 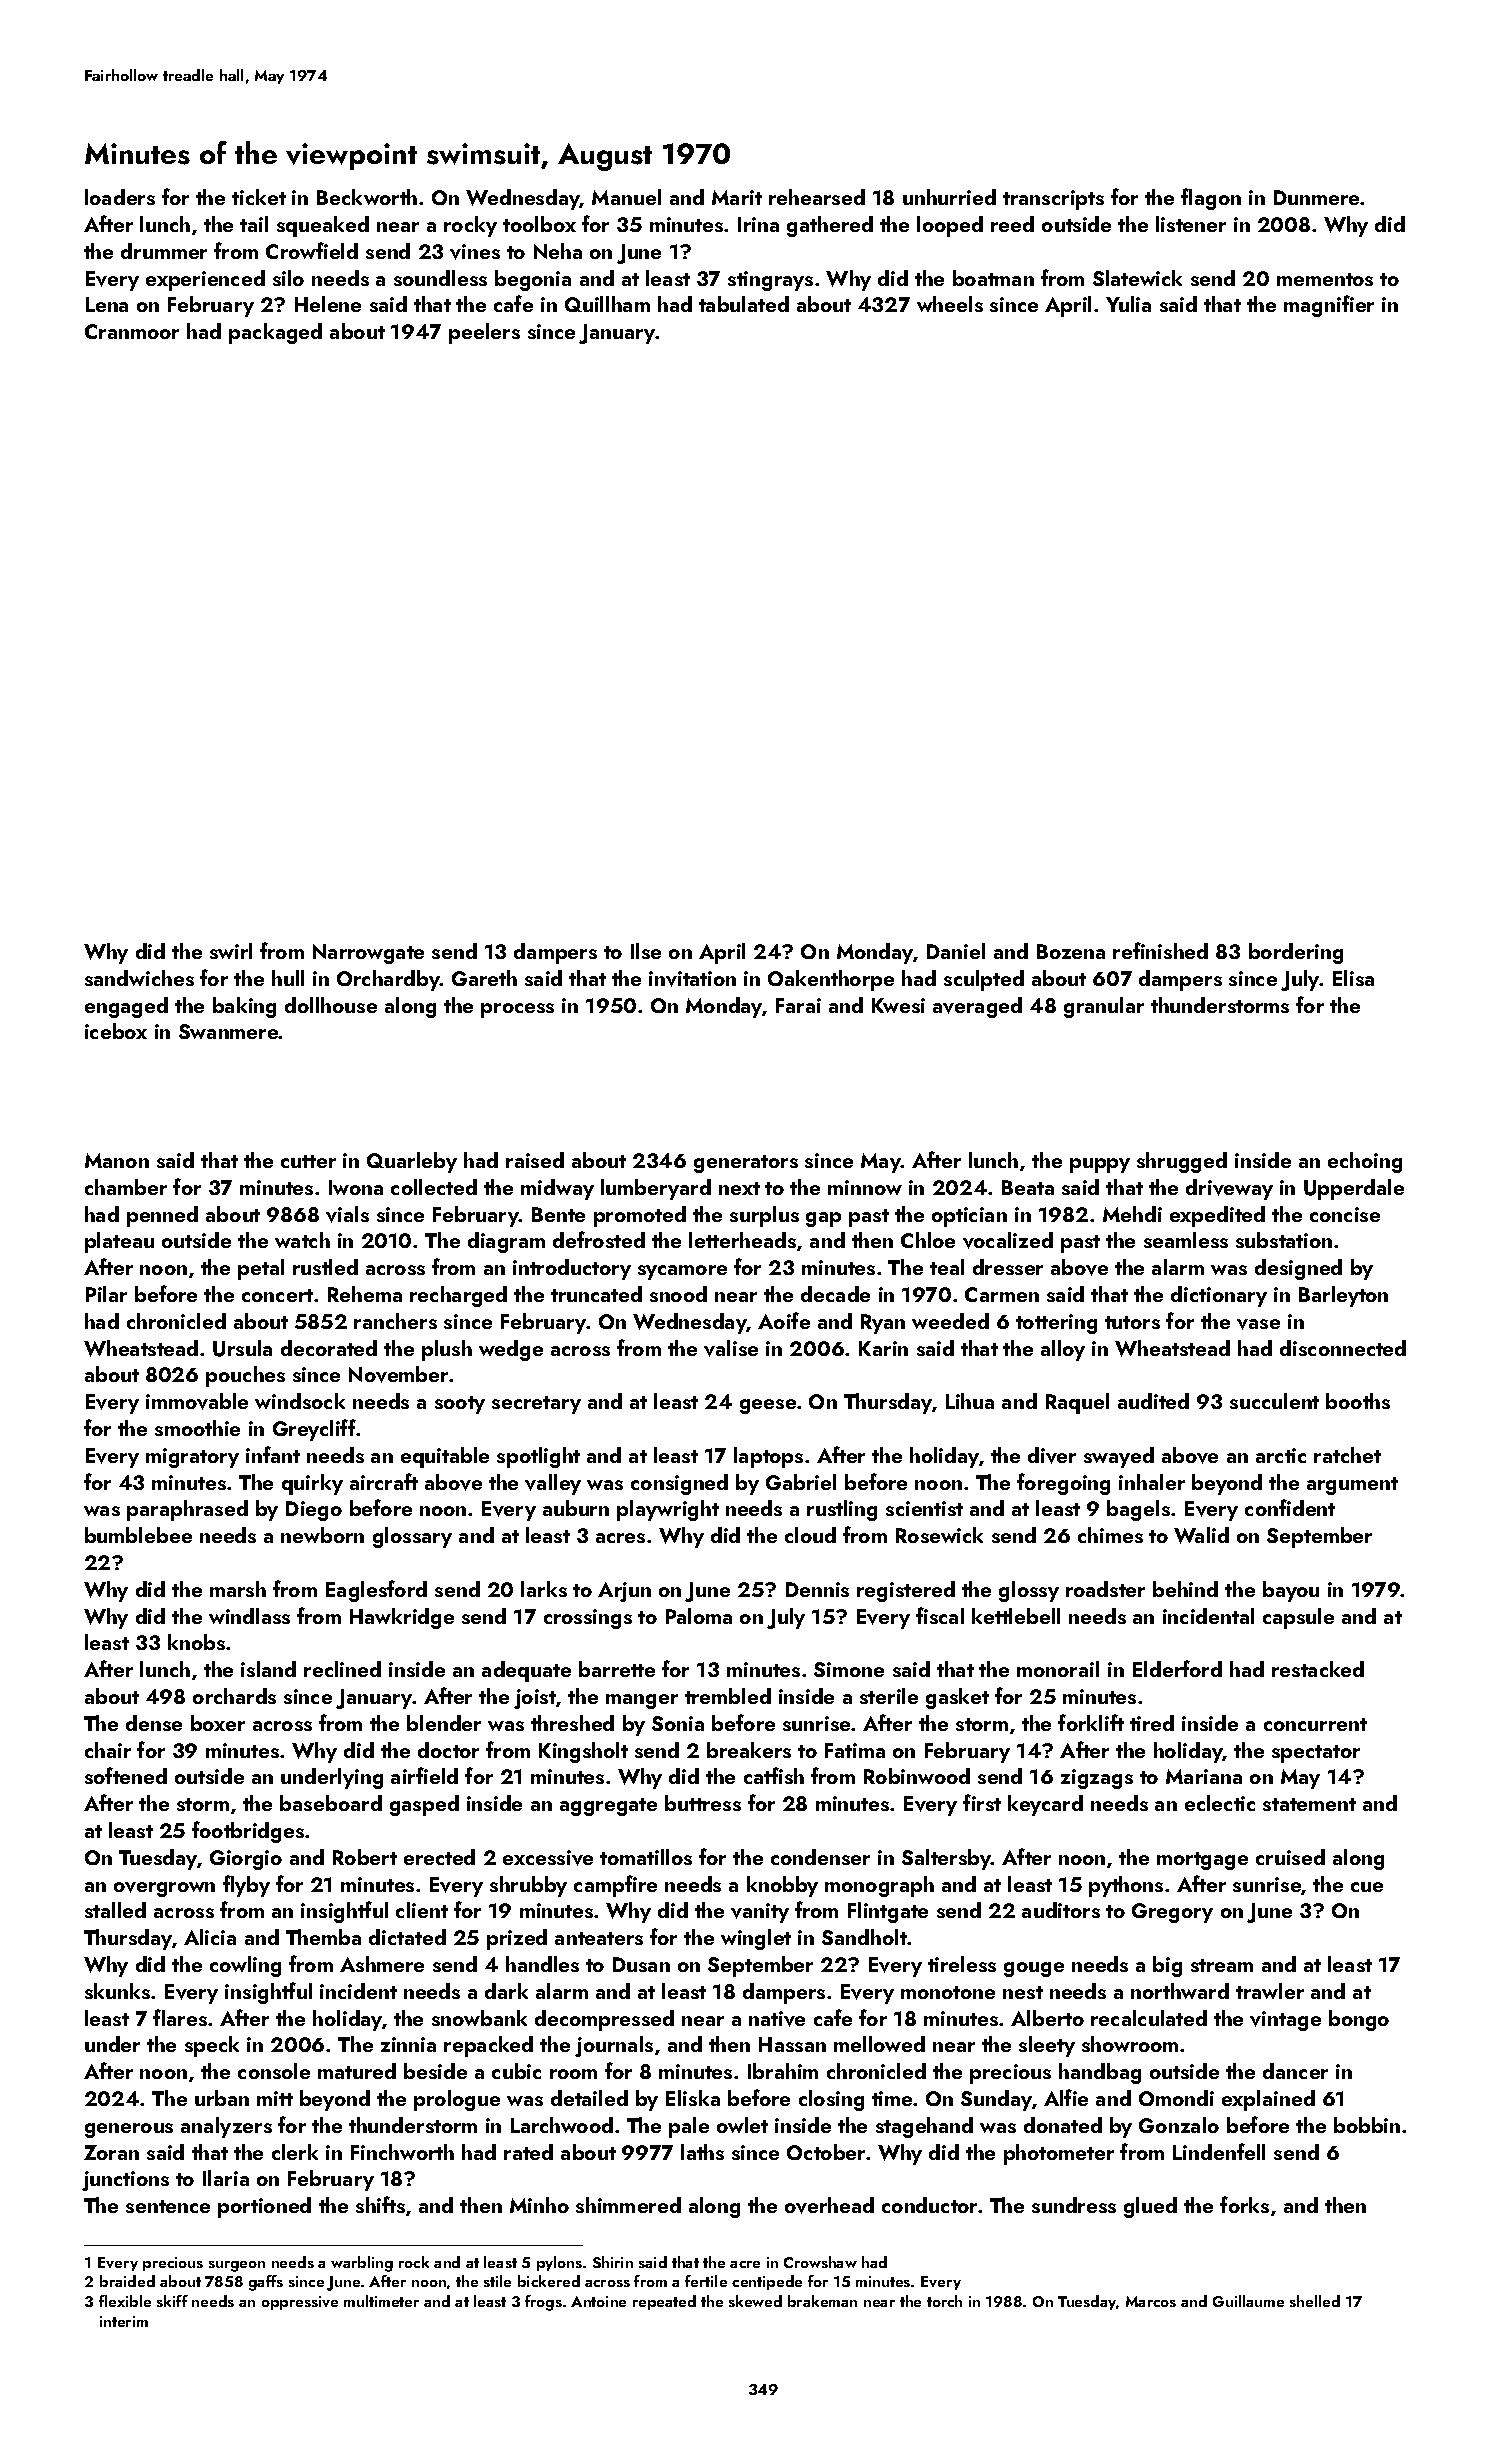 I want to click on Marit, so click(x=737, y=197).
